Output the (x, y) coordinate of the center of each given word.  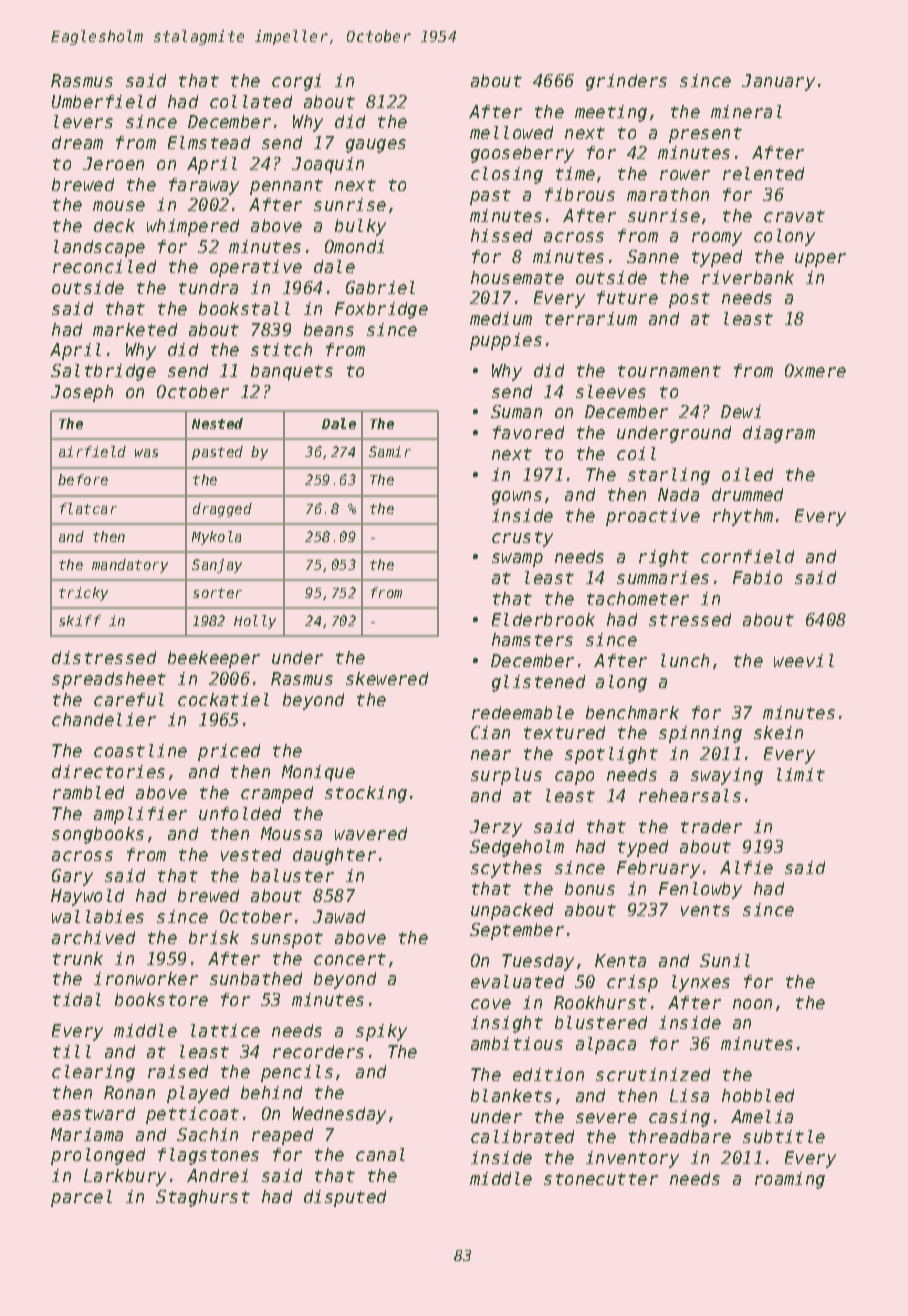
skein (778, 732)
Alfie (746, 867)
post (689, 300)
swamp (517, 560)
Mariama (87, 1134)
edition (548, 1074)
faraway (204, 186)
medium (501, 318)
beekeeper (214, 659)
